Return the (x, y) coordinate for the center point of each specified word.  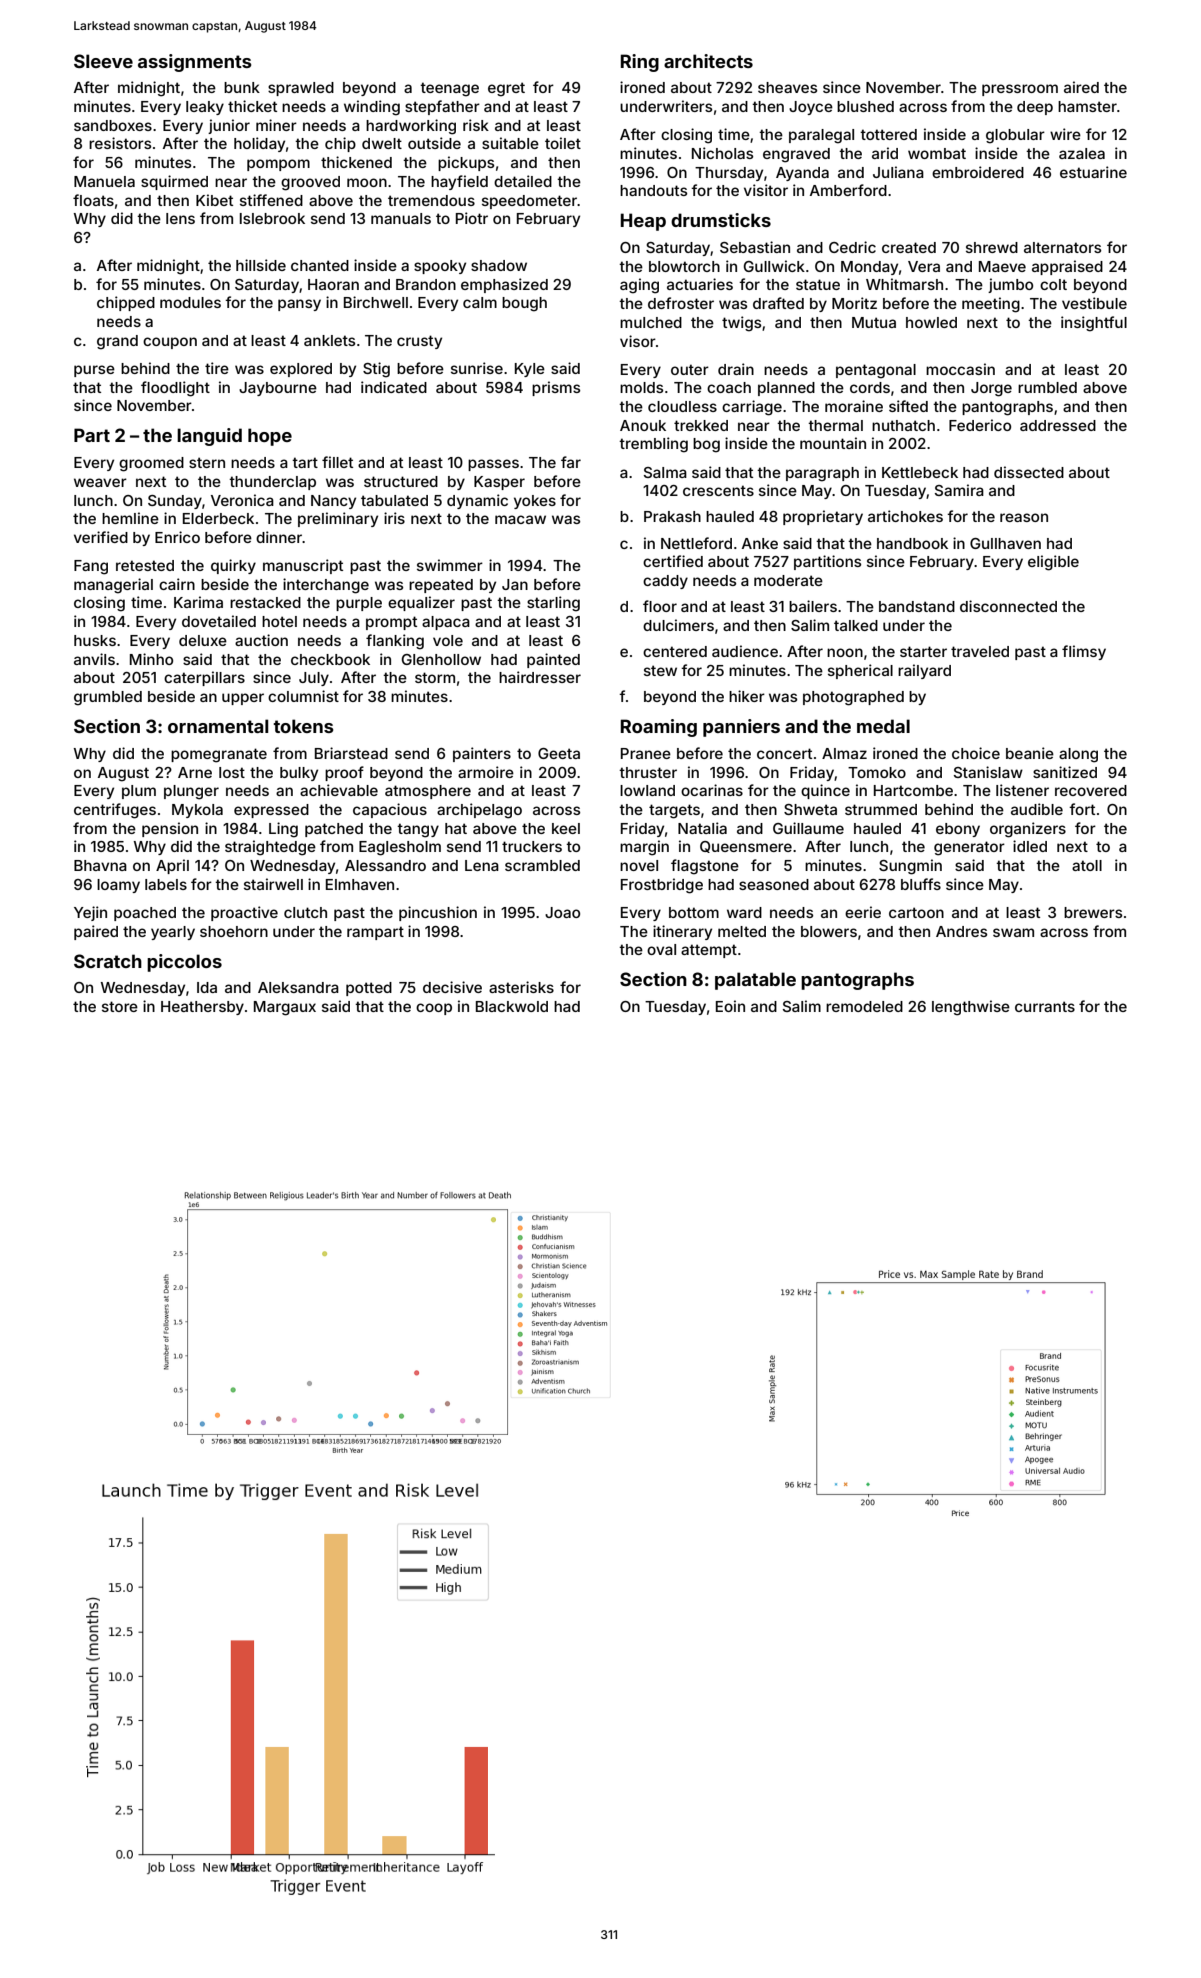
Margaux (285, 1008)
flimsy (1084, 652)
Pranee (646, 753)
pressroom (1020, 90)
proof (344, 773)
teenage (449, 89)
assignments (195, 63)
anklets (329, 340)
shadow (499, 265)
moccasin (960, 369)
